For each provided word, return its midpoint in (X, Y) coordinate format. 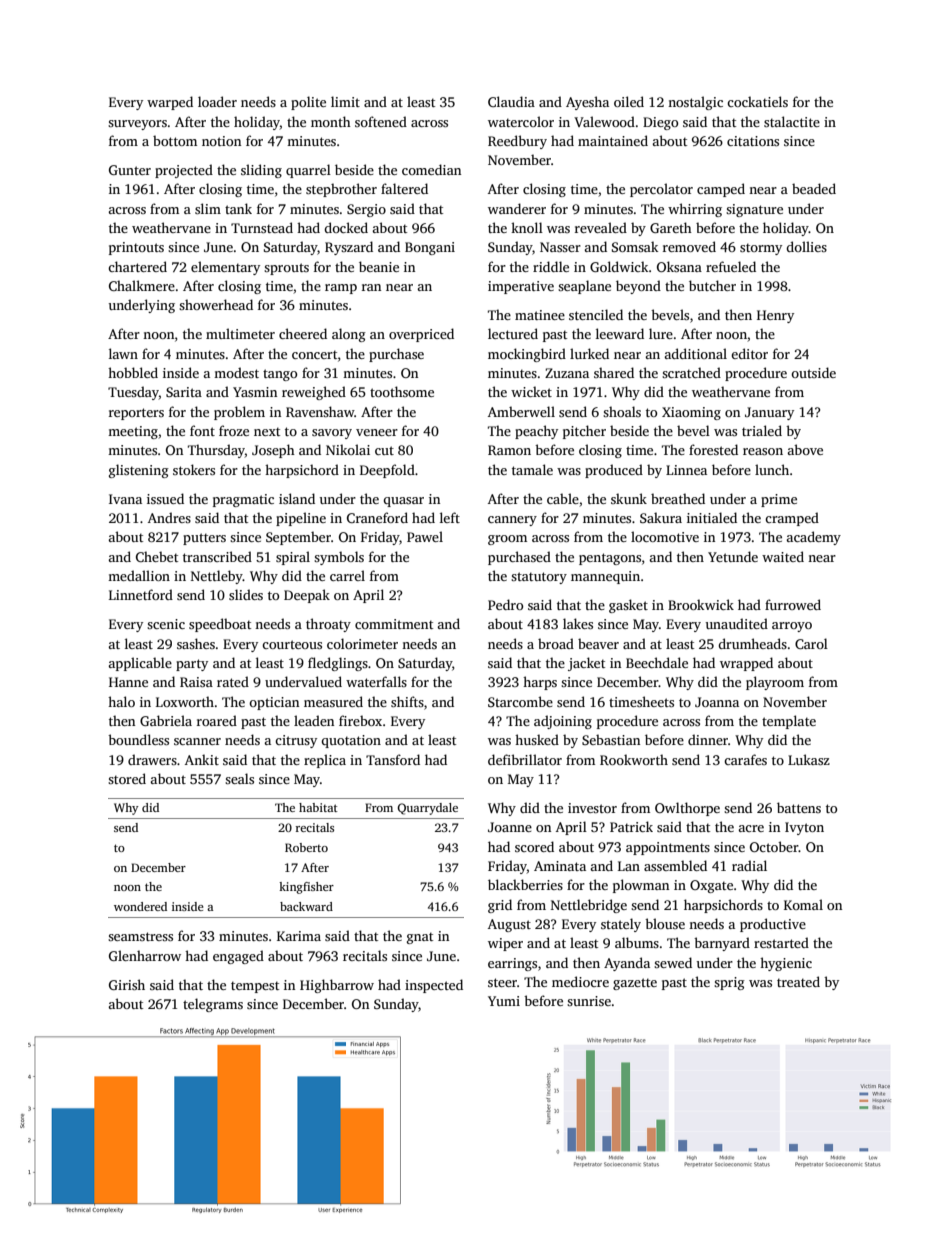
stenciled (596, 314)
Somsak (635, 246)
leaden (314, 720)
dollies (806, 246)
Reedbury (517, 142)
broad (556, 643)
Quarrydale (428, 809)
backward (306, 906)
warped (170, 103)
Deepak (307, 596)
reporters (136, 414)
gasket (628, 606)
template (789, 722)
